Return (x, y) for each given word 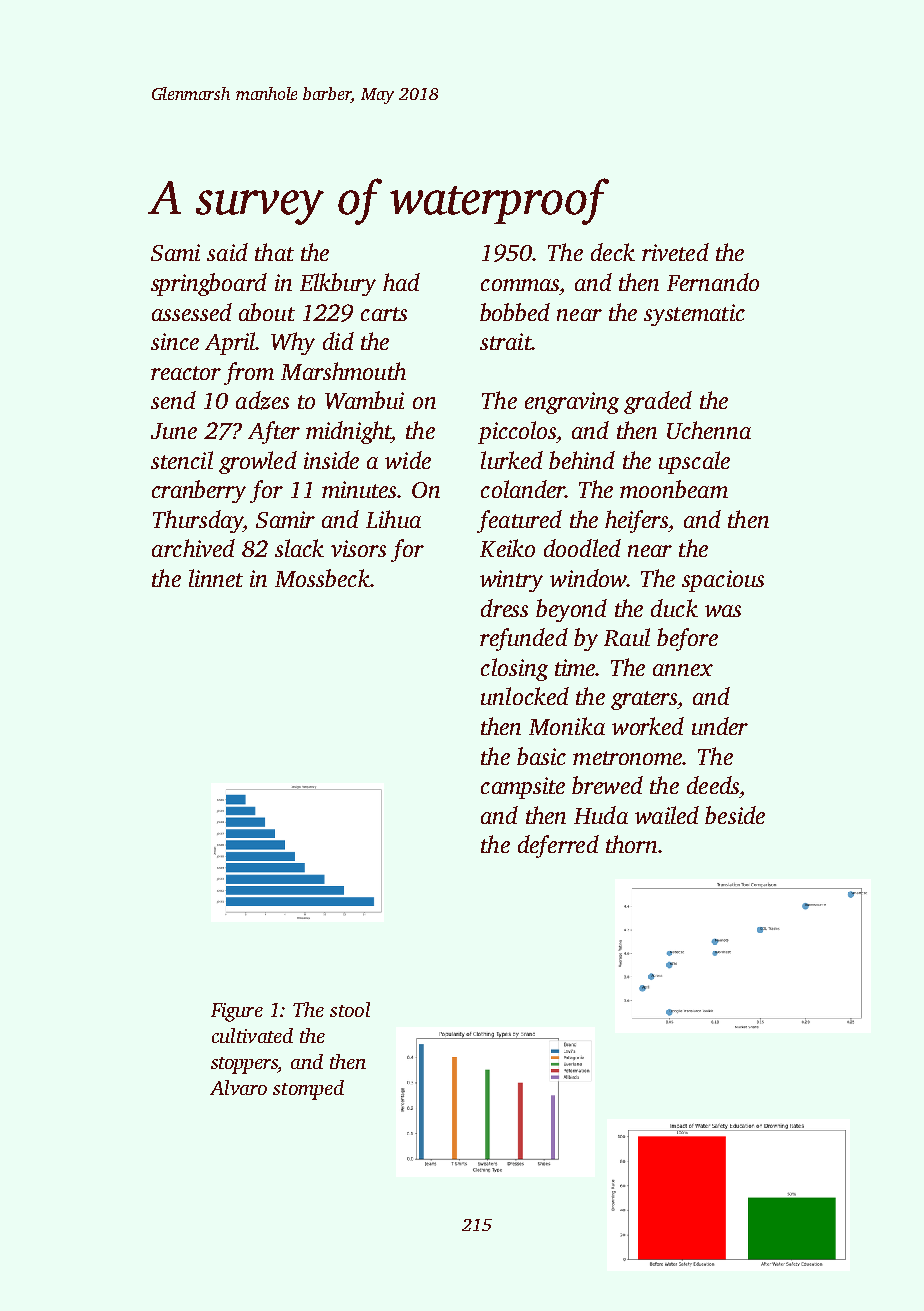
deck (613, 252)
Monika (567, 726)
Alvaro (238, 1087)
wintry (511, 581)
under (720, 726)
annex (683, 670)
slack (299, 548)
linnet (216, 578)
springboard (209, 284)
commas (520, 285)
